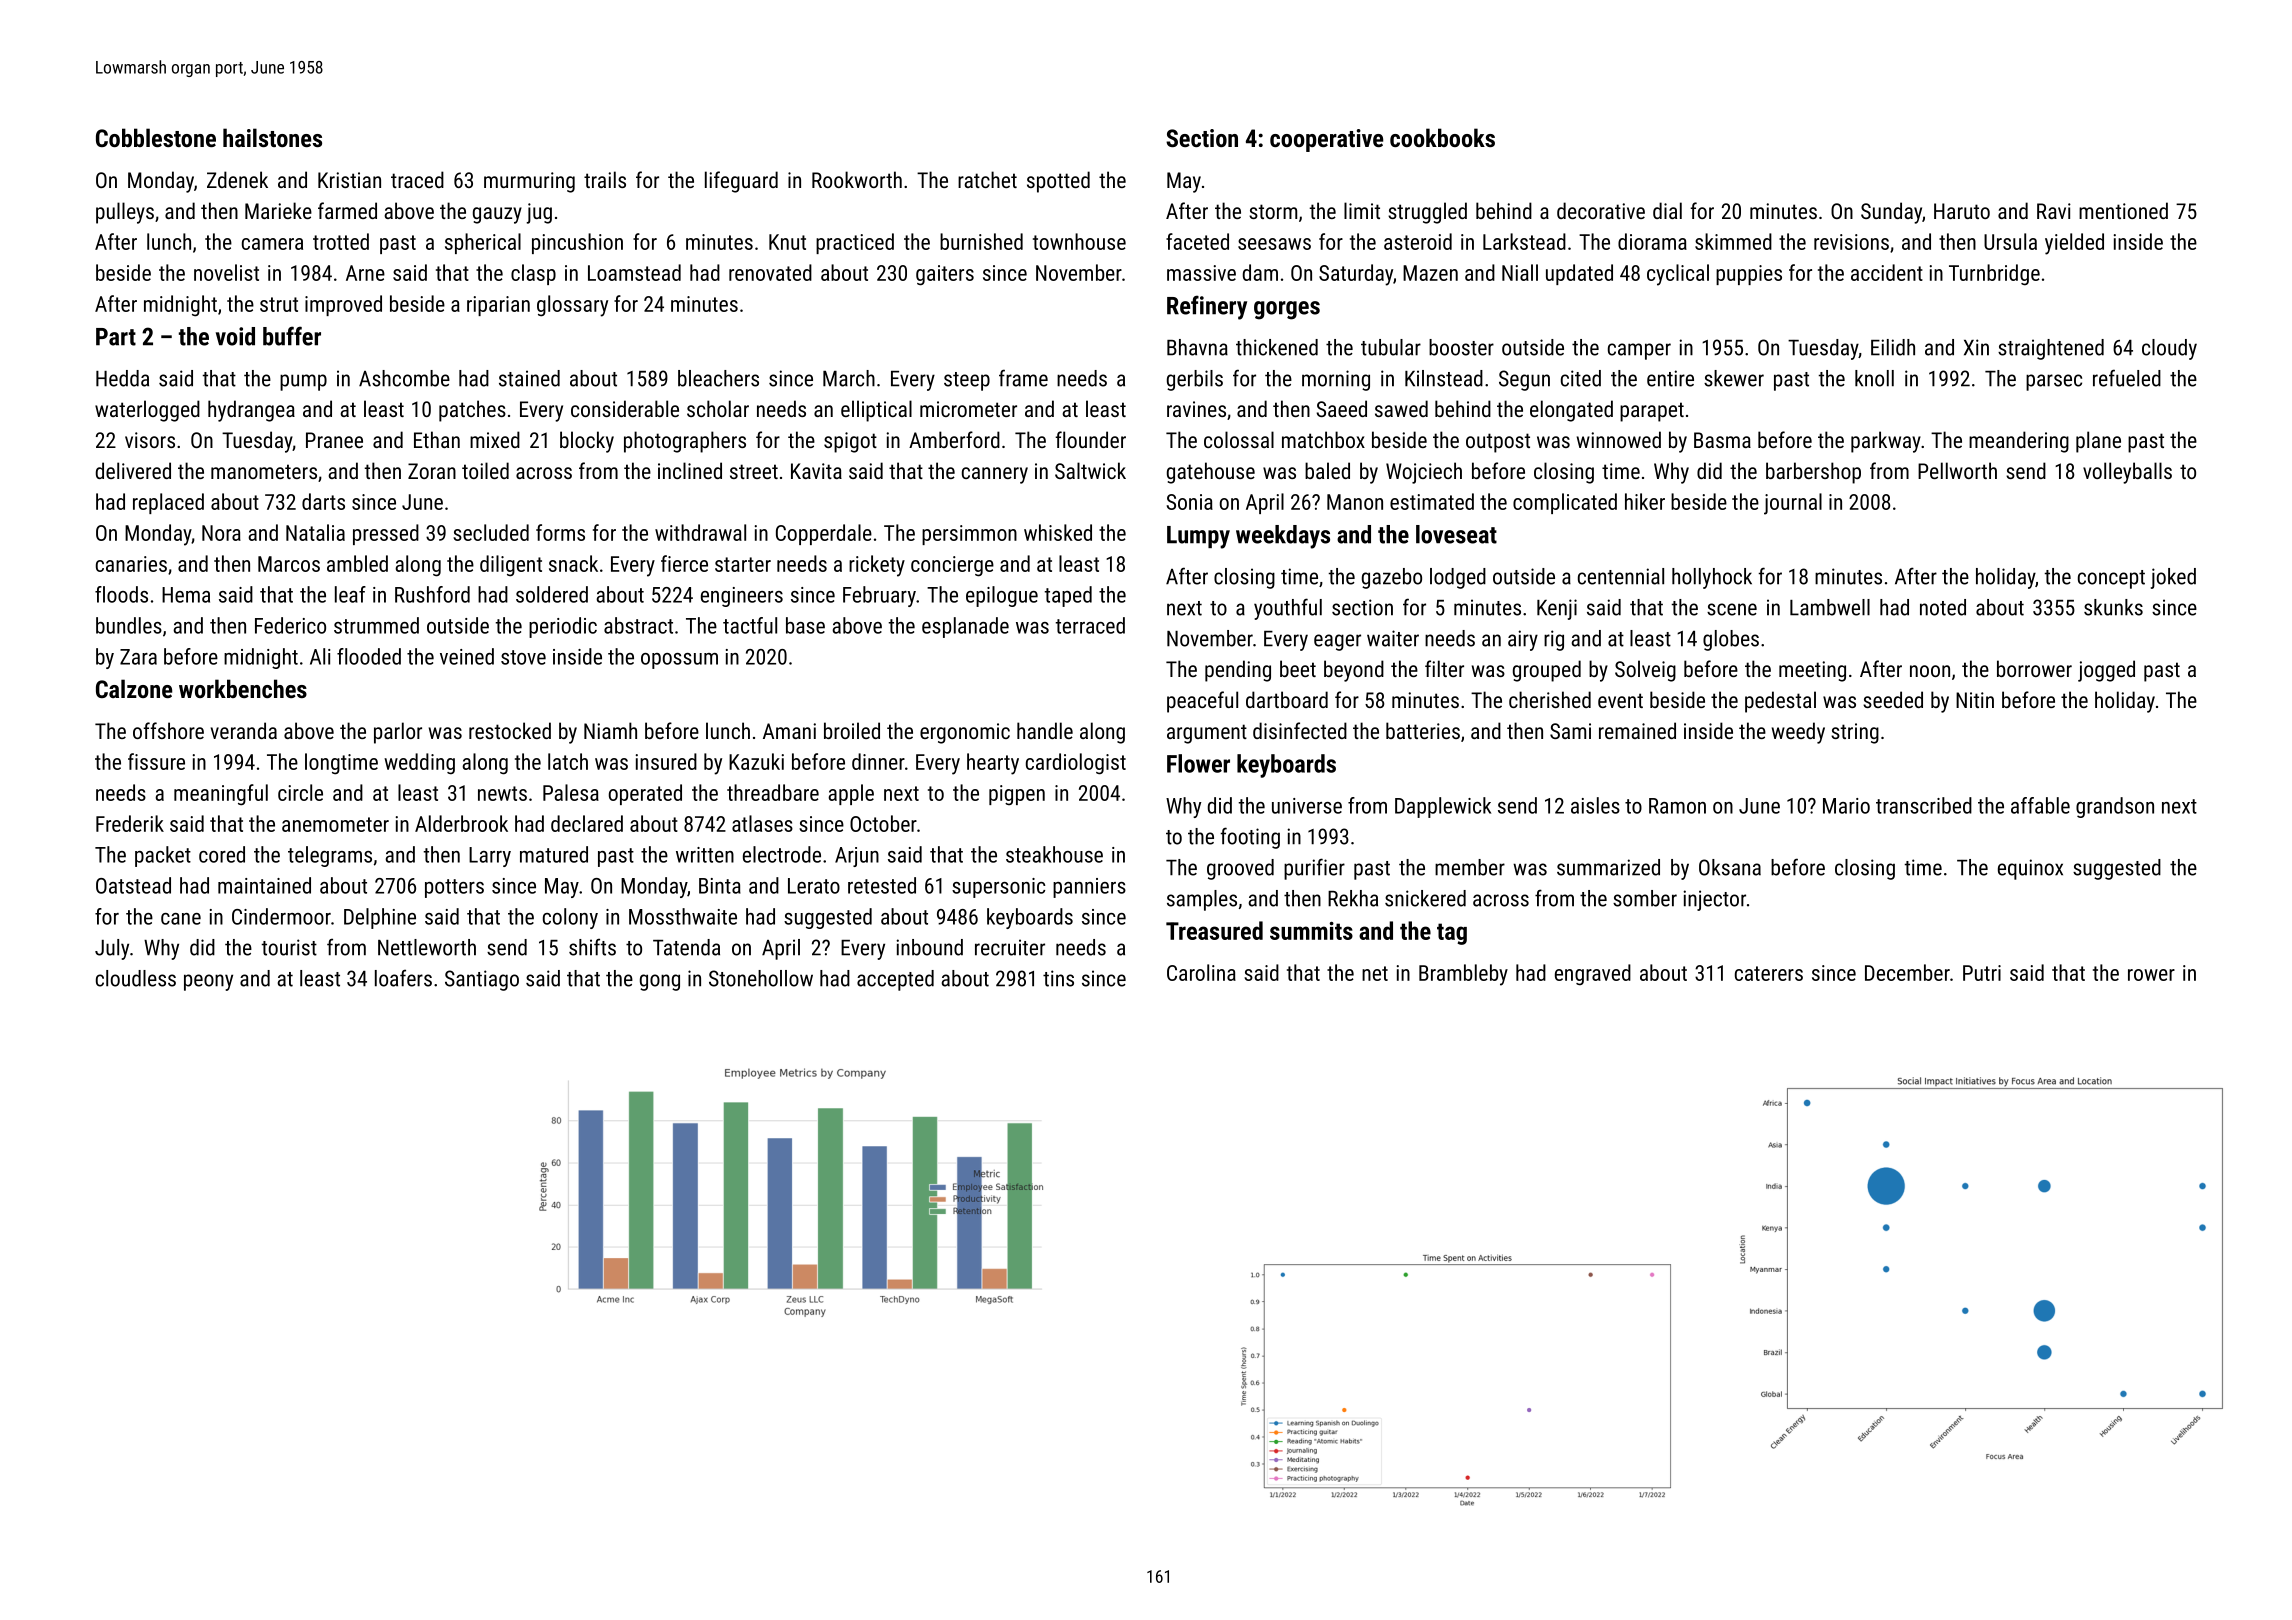 Image resolution: width=2292 pixels, height=1620 pixels. What do you see at coordinates (1058, 182) in the document?
I see `spotted` at bounding box center [1058, 182].
